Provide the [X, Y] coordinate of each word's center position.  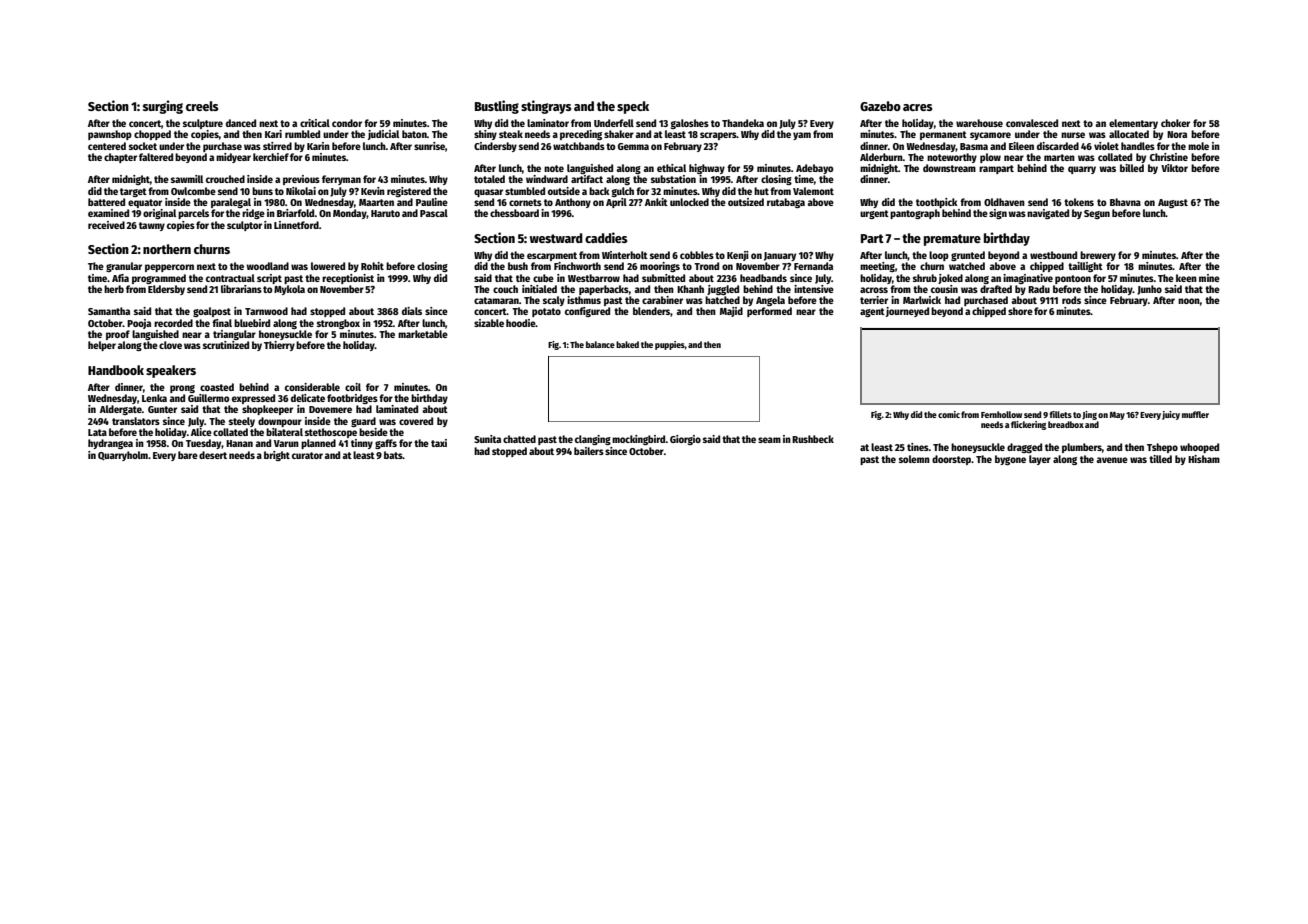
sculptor [244, 226]
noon [1189, 301]
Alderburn [881, 157]
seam [769, 440]
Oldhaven [1004, 202]
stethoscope [331, 433]
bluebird [252, 323]
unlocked [689, 202]
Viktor [1174, 168]
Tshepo [1162, 448]
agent [872, 312]
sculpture [203, 124]
